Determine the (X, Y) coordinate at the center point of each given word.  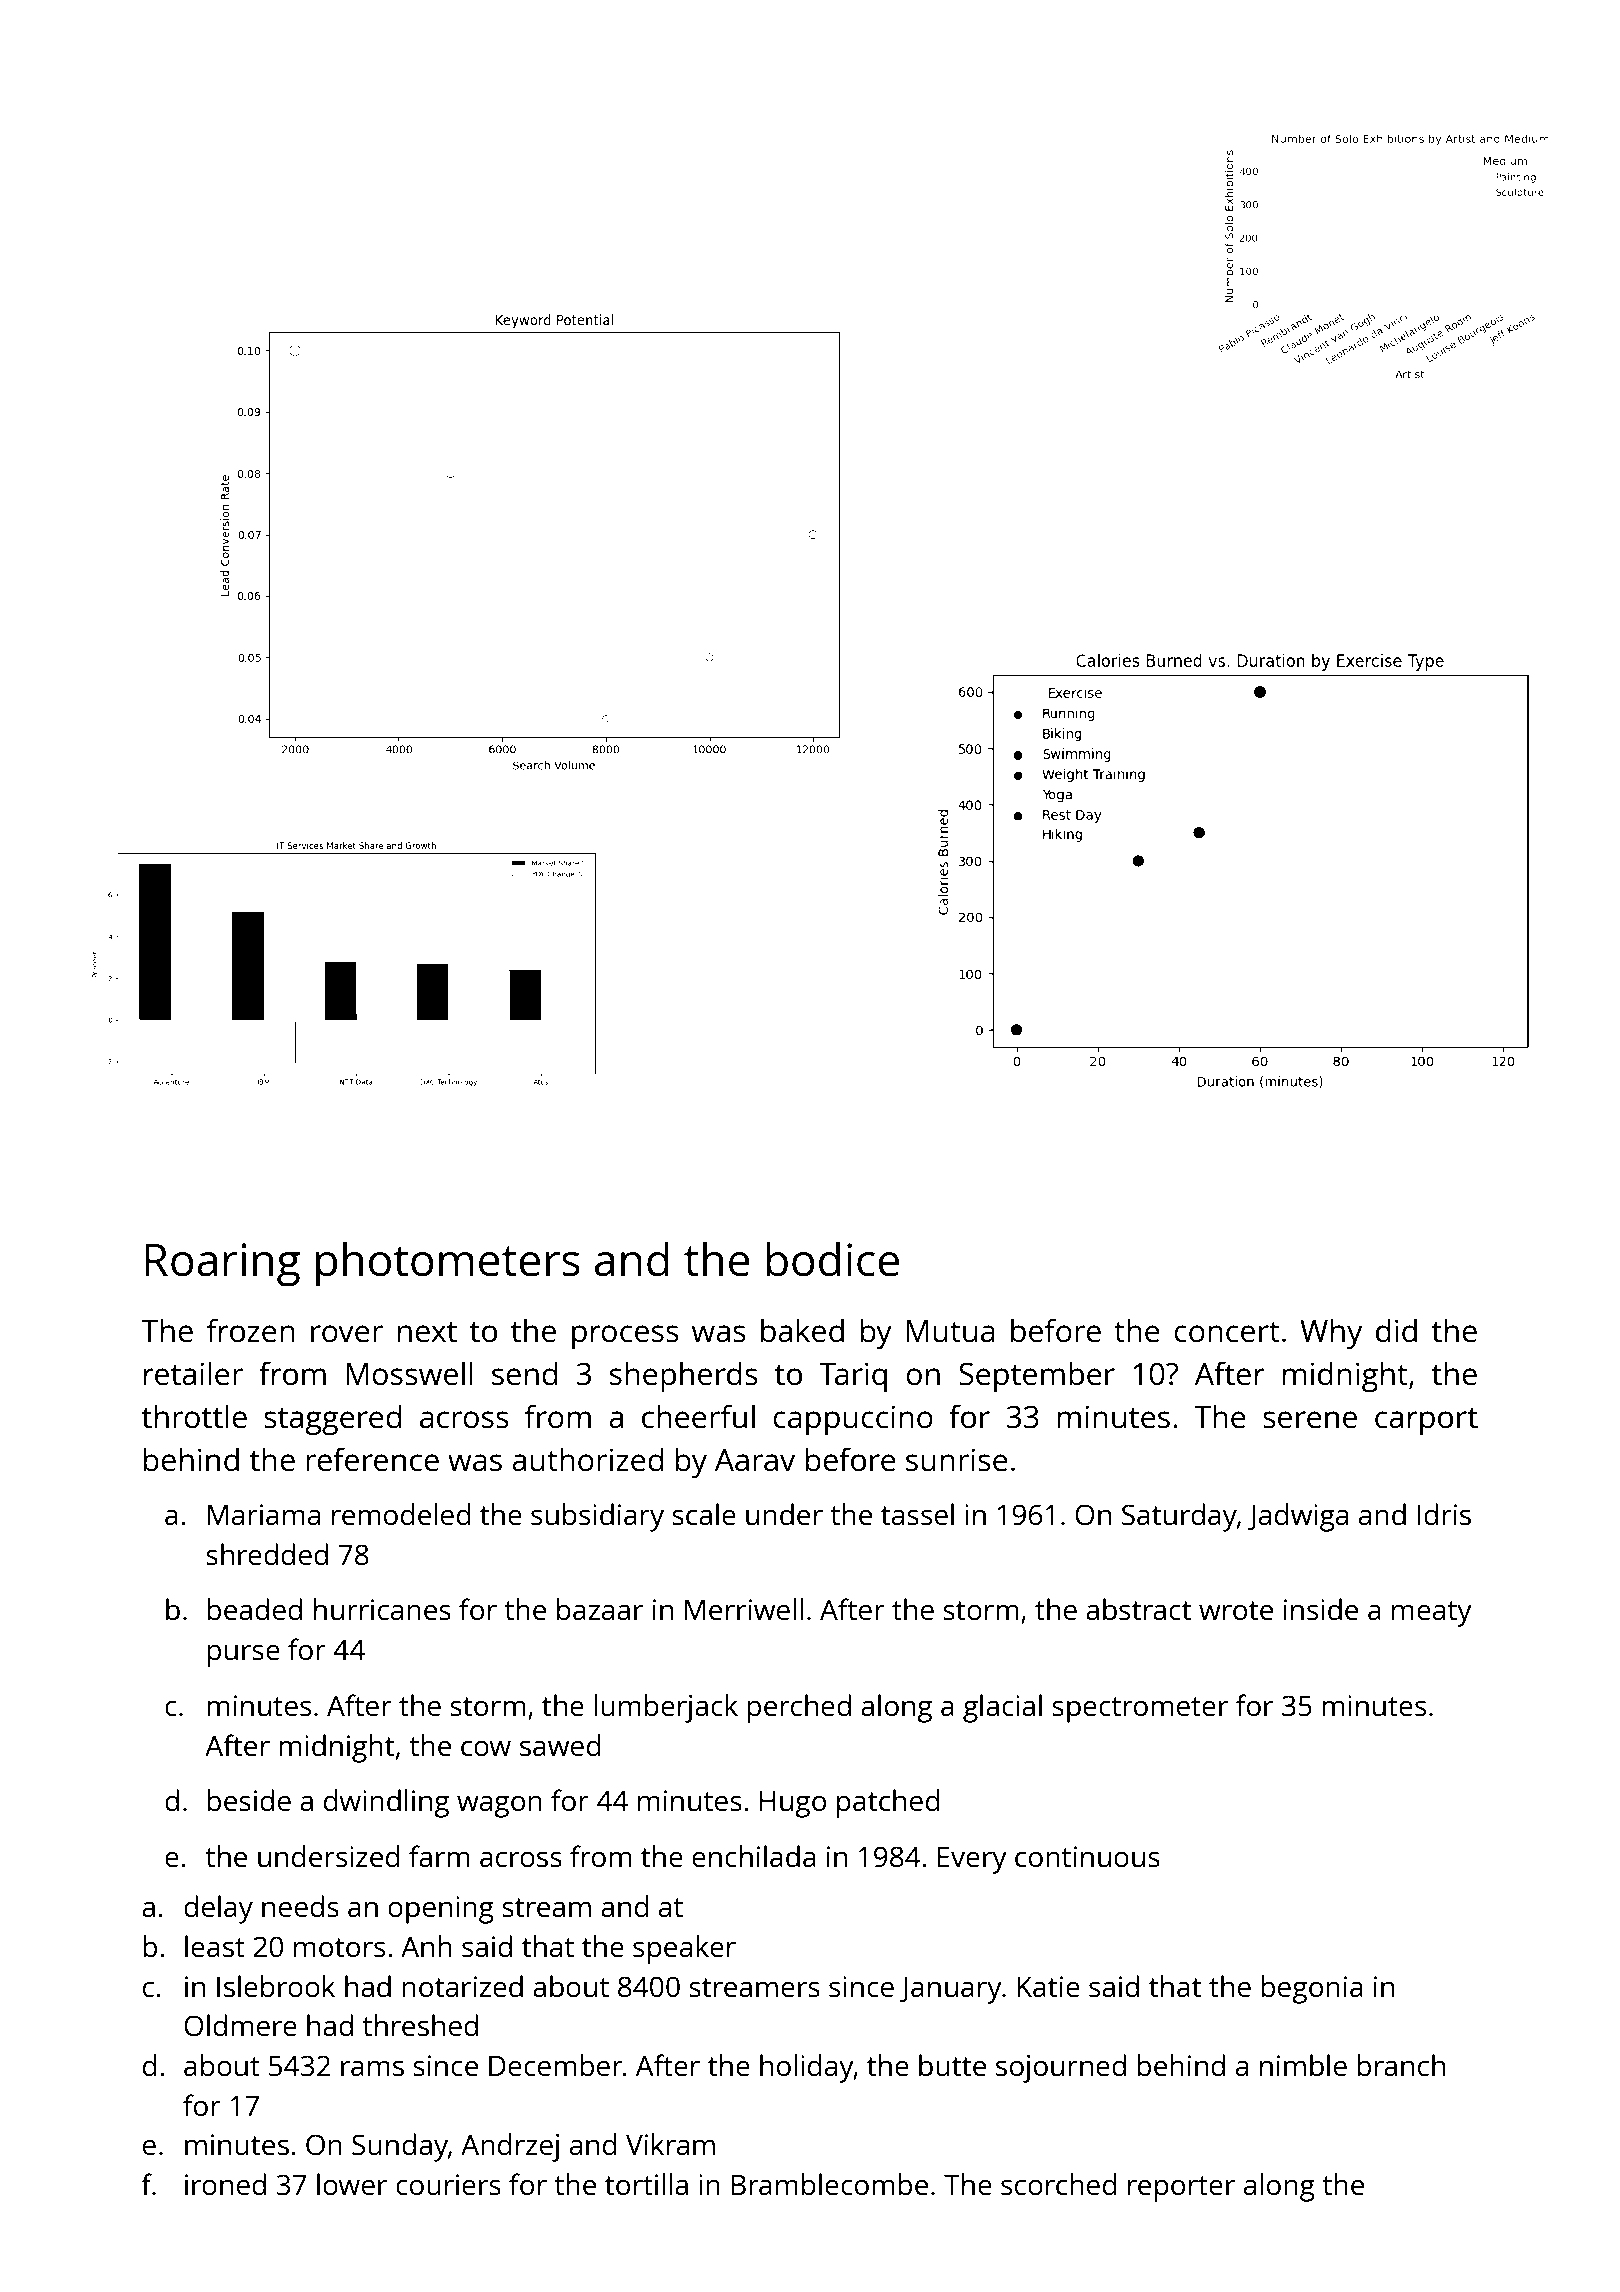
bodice (832, 1259)
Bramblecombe (829, 2184)
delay (218, 1909)
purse (243, 1656)
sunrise (957, 1460)
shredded (267, 1554)
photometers (448, 1264)
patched (888, 1803)
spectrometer (1140, 1710)
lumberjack (666, 1708)
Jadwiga (1298, 1517)
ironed (225, 2184)
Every (972, 1860)
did (1396, 1330)
